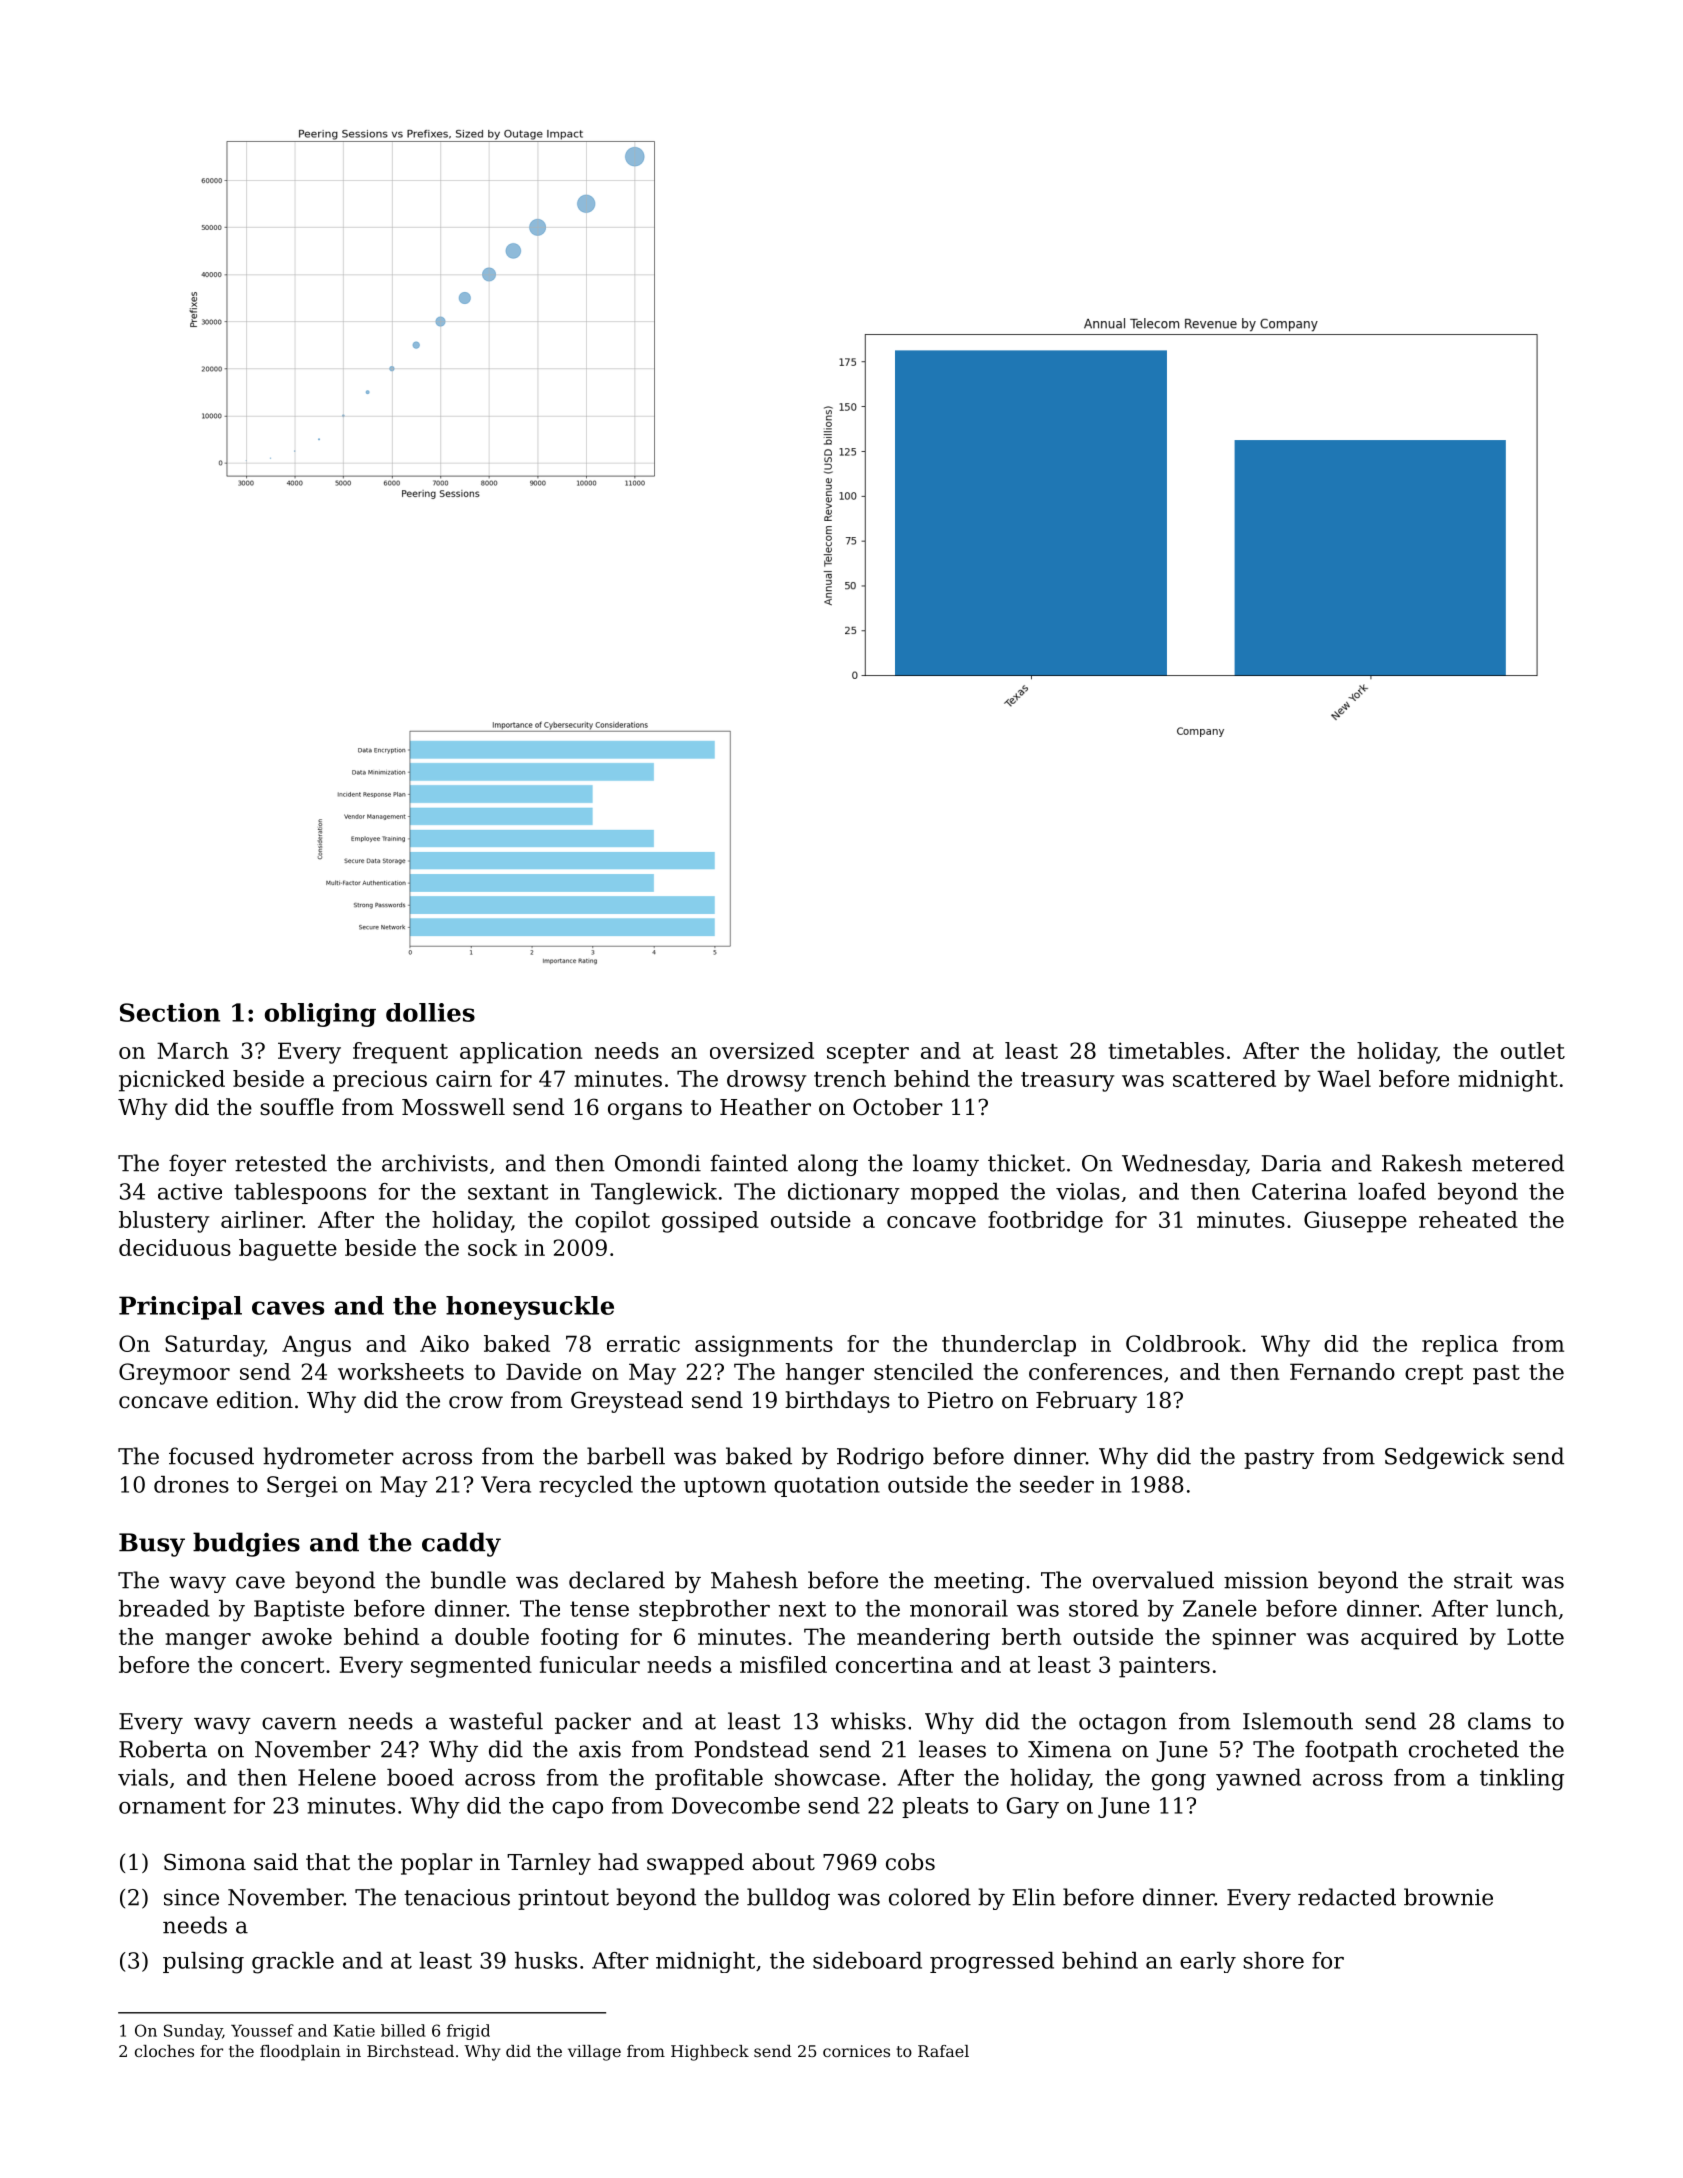 This image has height=2178, width=1683. What do you see at coordinates (943, 2051) in the image?
I see `Rafael` at bounding box center [943, 2051].
